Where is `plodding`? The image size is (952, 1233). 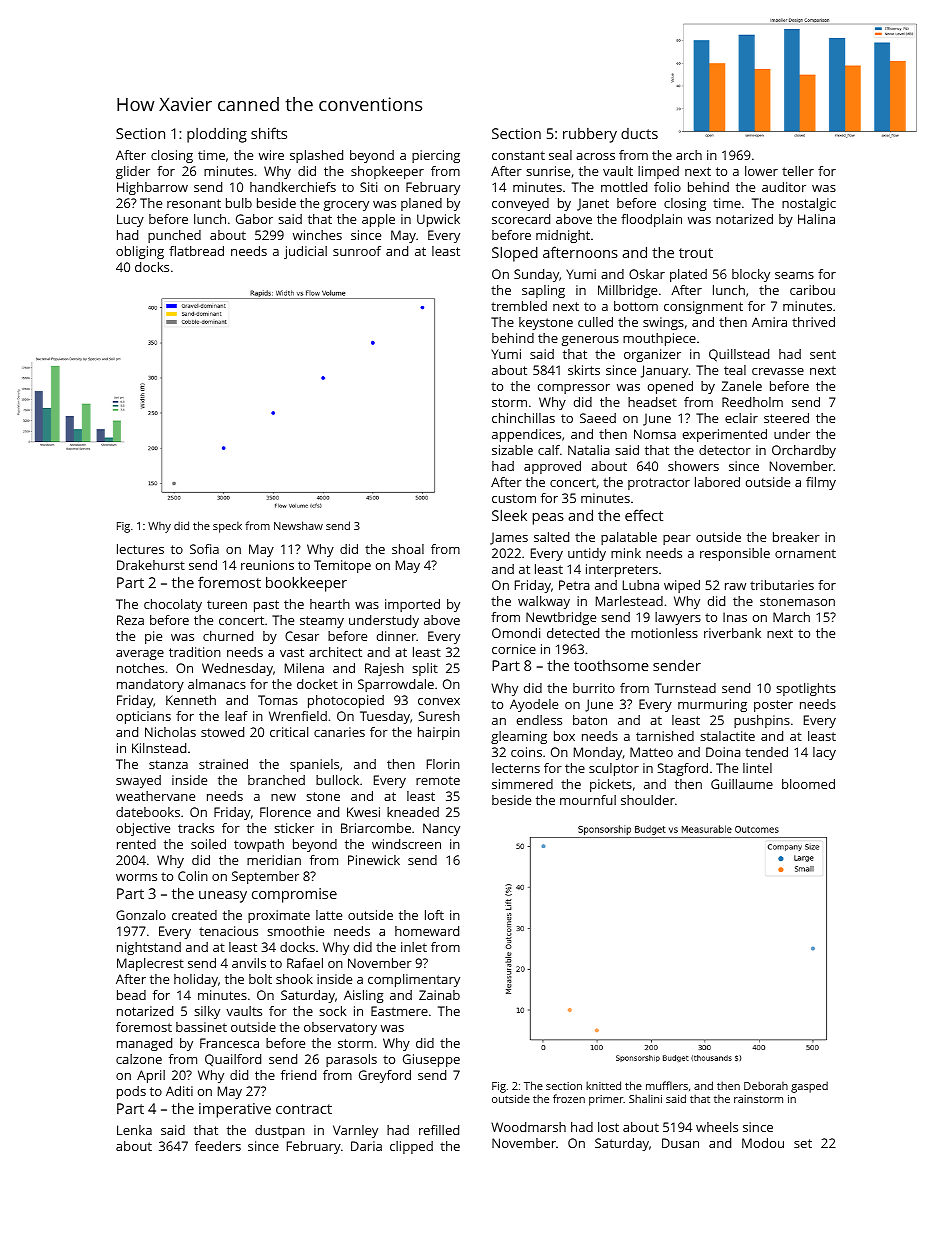 plodding is located at coordinates (217, 135).
